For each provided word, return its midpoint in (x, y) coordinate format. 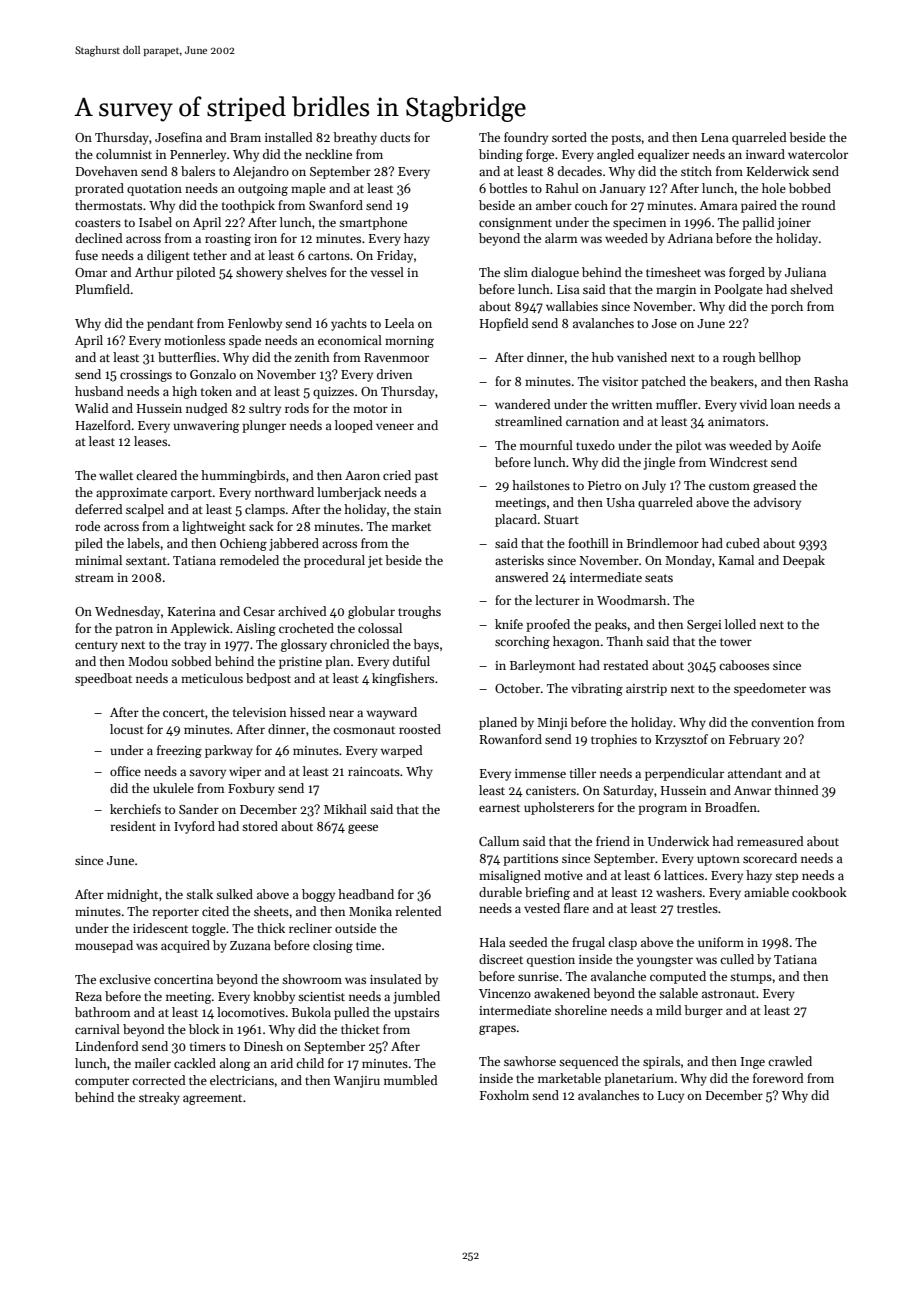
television (259, 712)
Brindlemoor (663, 543)
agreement (212, 1099)
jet (375, 562)
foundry (526, 138)
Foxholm (504, 1095)
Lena (715, 137)
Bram (245, 137)
